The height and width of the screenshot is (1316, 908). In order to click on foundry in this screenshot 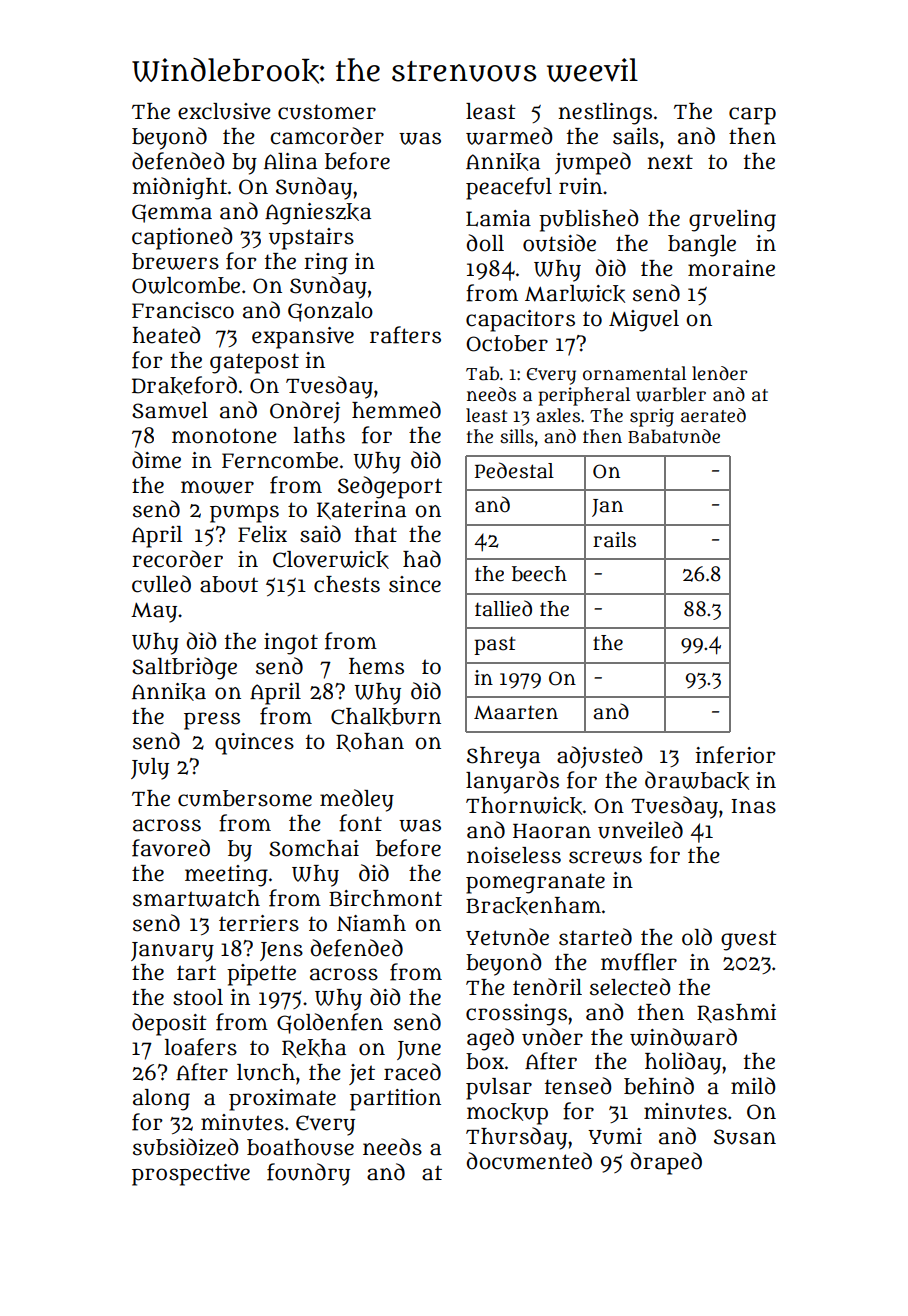, I will do `click(308, 1174)`.
